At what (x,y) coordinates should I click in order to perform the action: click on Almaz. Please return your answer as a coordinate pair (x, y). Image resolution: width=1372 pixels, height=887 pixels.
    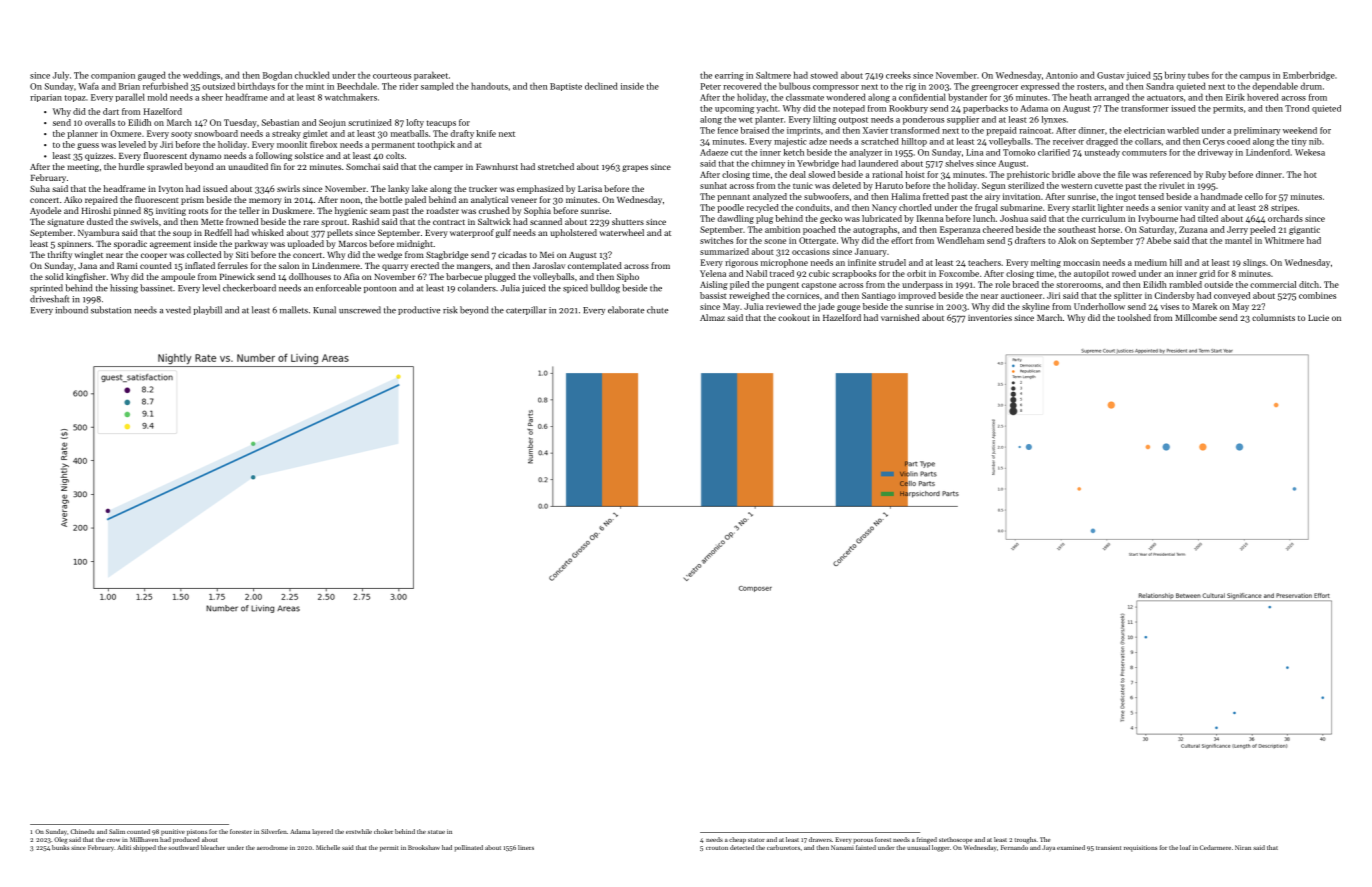
    Looking at the image, I should click on (712, 317).
